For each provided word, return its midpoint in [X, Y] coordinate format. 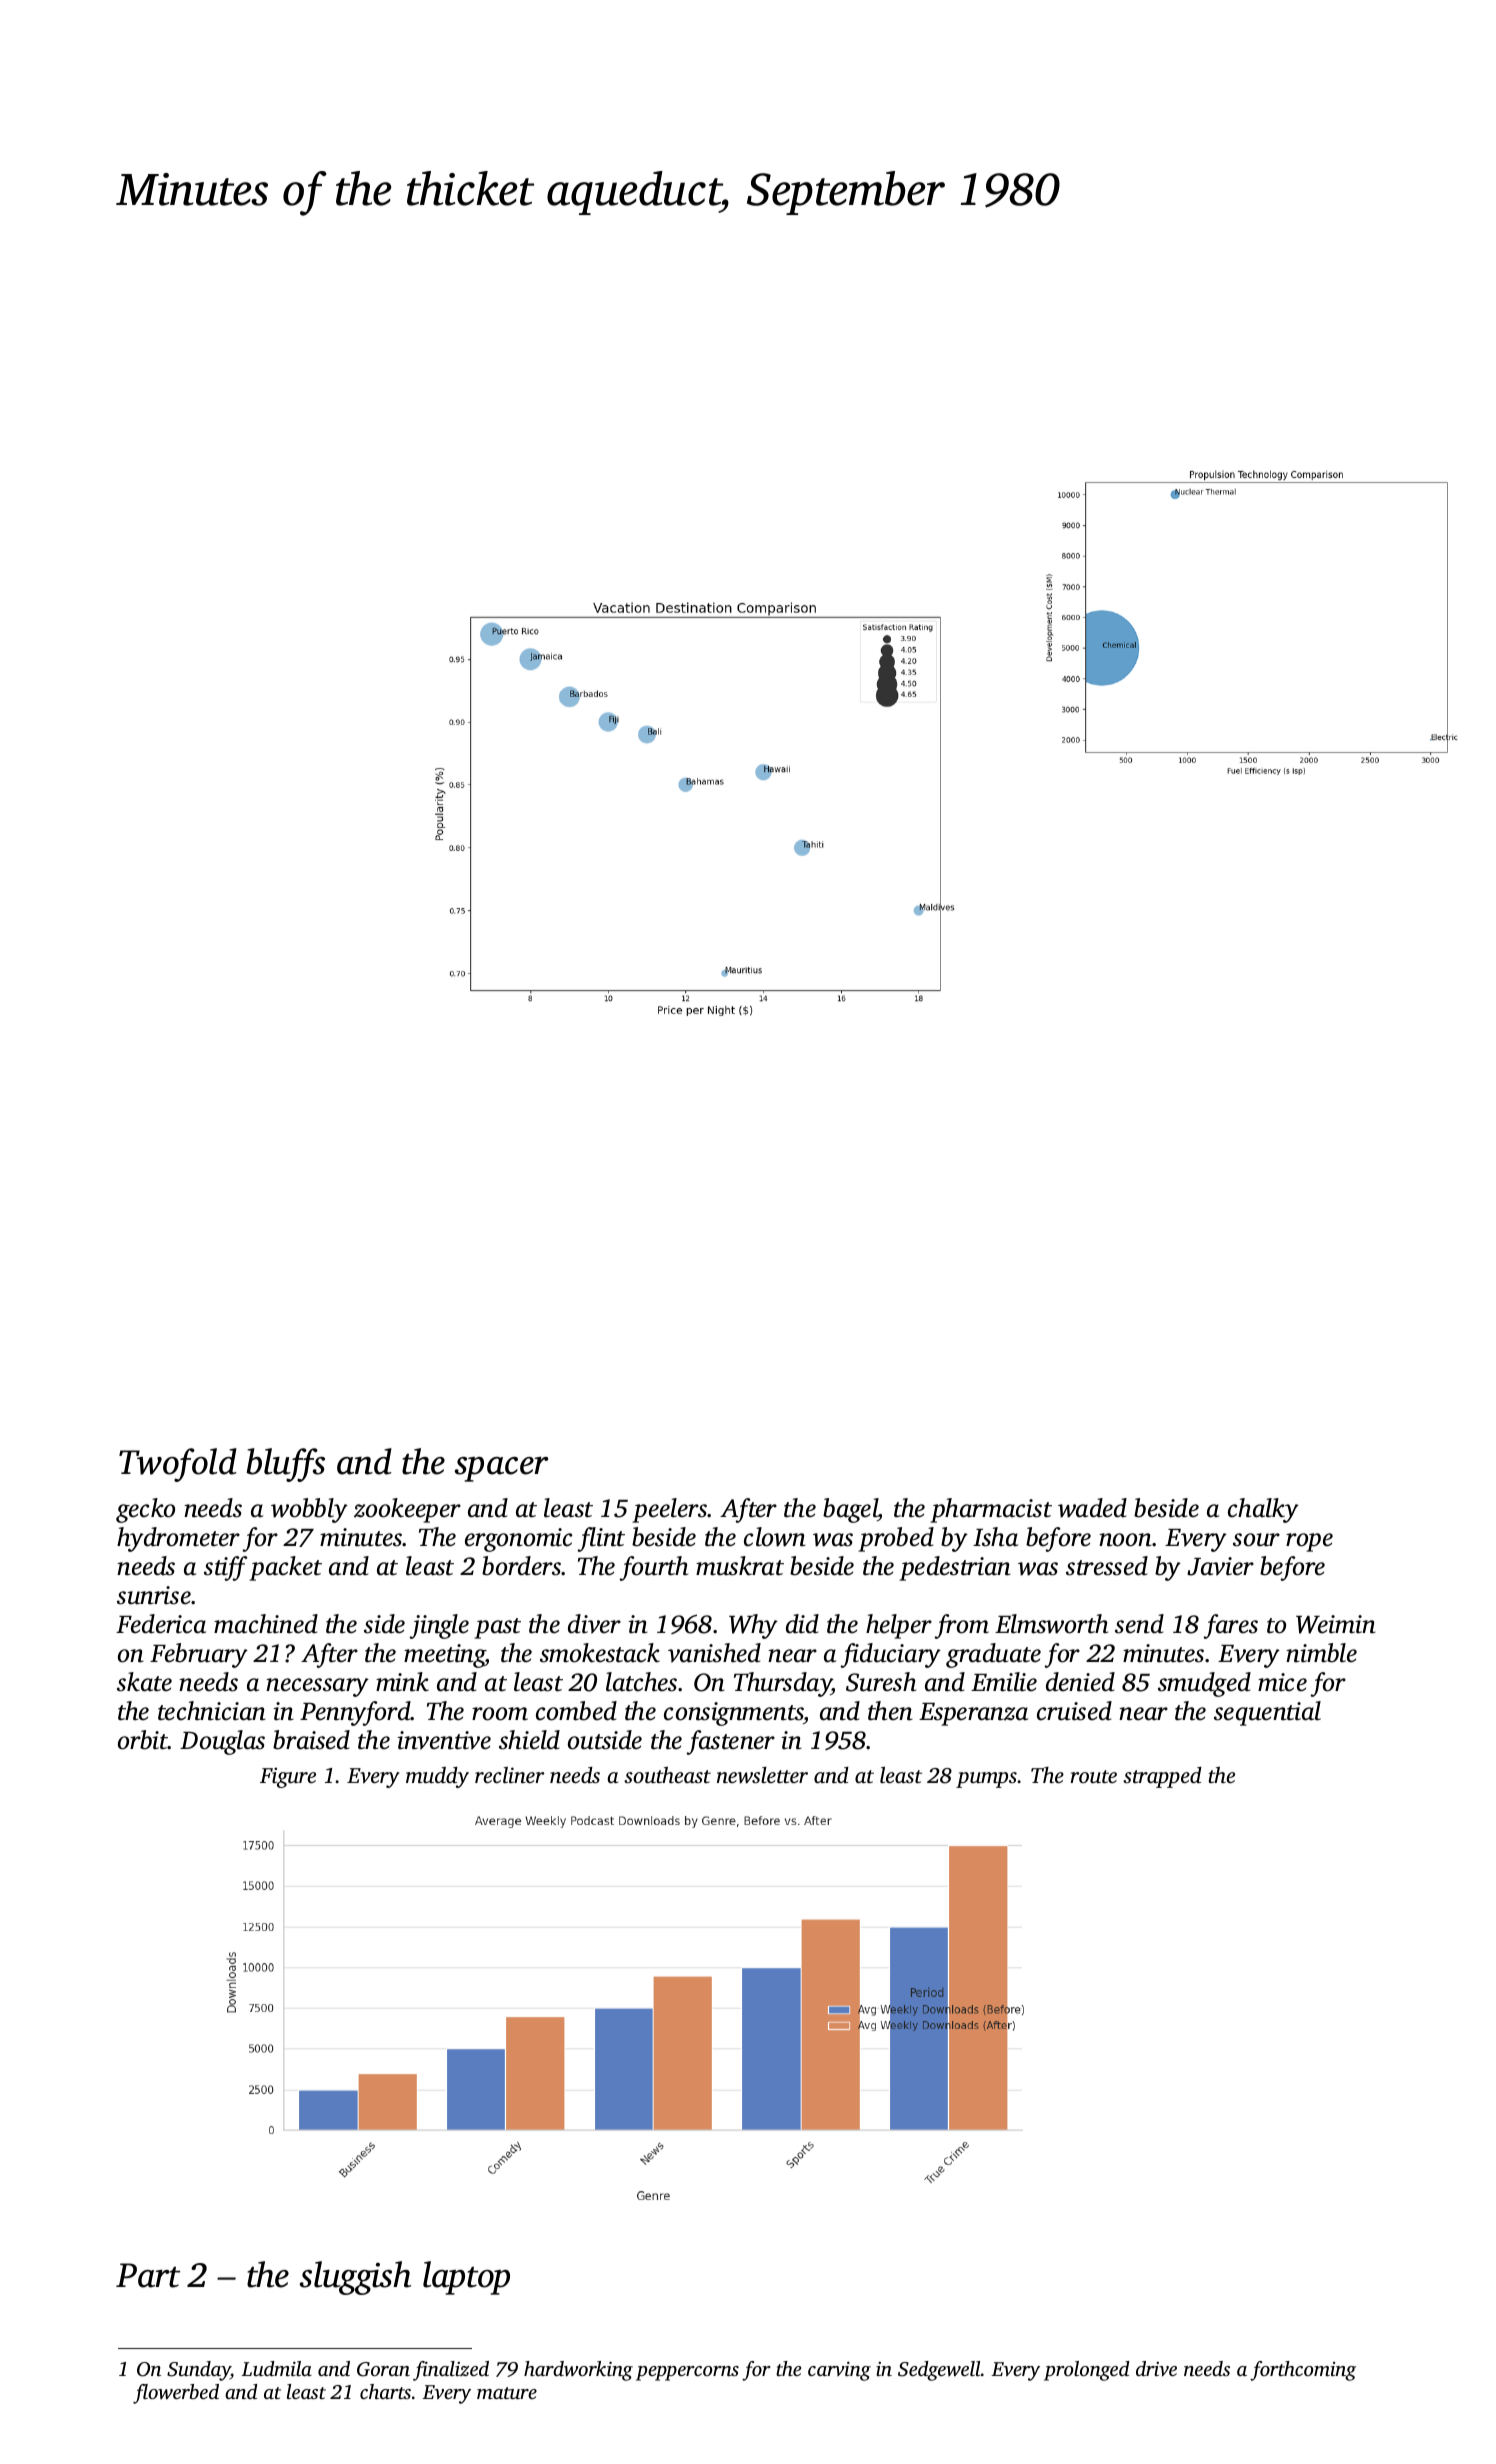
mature [507, 2393]
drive [1156, 2368]
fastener [730, 1742]
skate [144, 1682]
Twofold [178, 1465]
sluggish [355, 2278]
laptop [466, 2278]
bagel [850, 1510]
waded [1092, 1508]
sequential [1267, 1713]
